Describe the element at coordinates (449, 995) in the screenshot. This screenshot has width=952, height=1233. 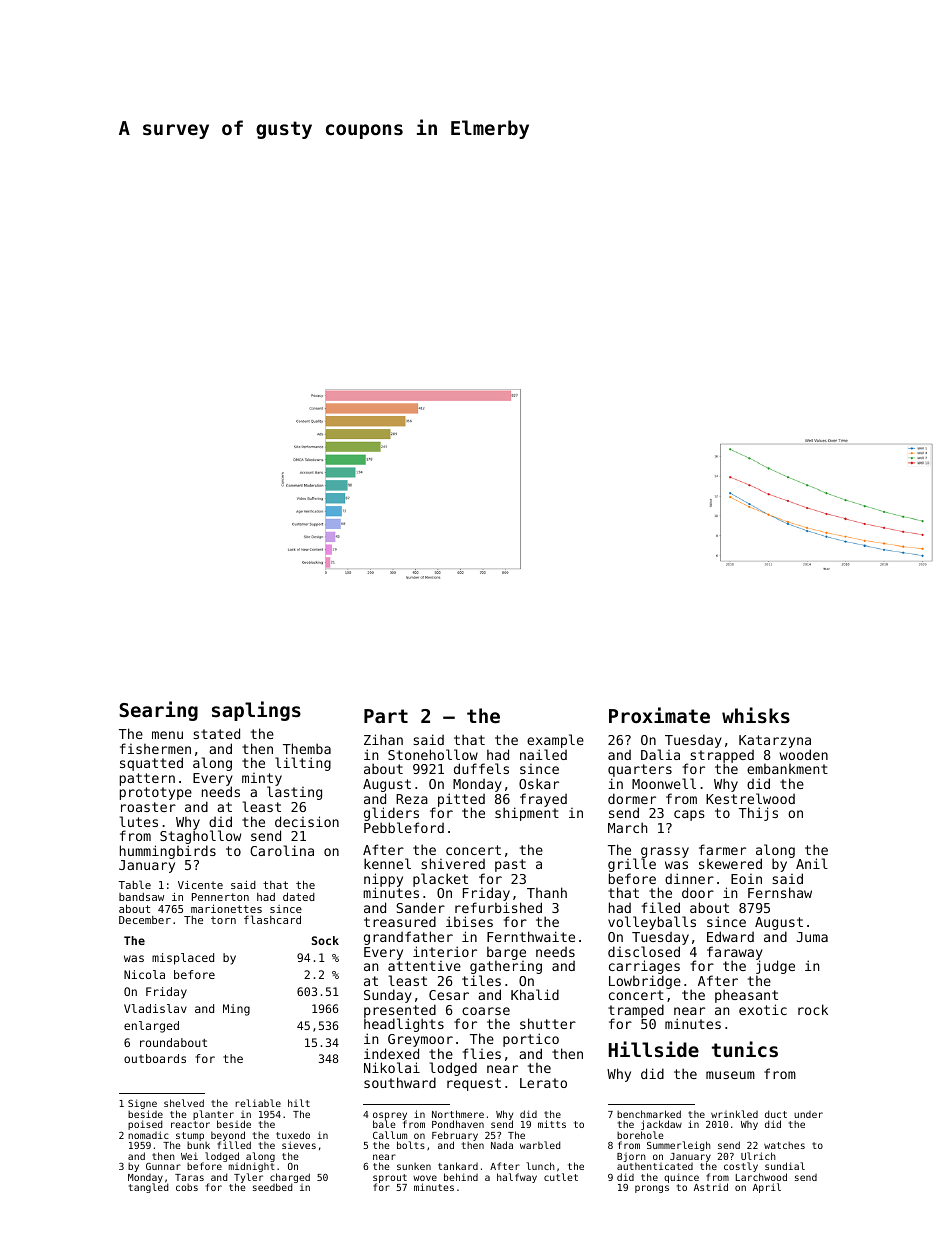
I see `Cesar` at that location.
